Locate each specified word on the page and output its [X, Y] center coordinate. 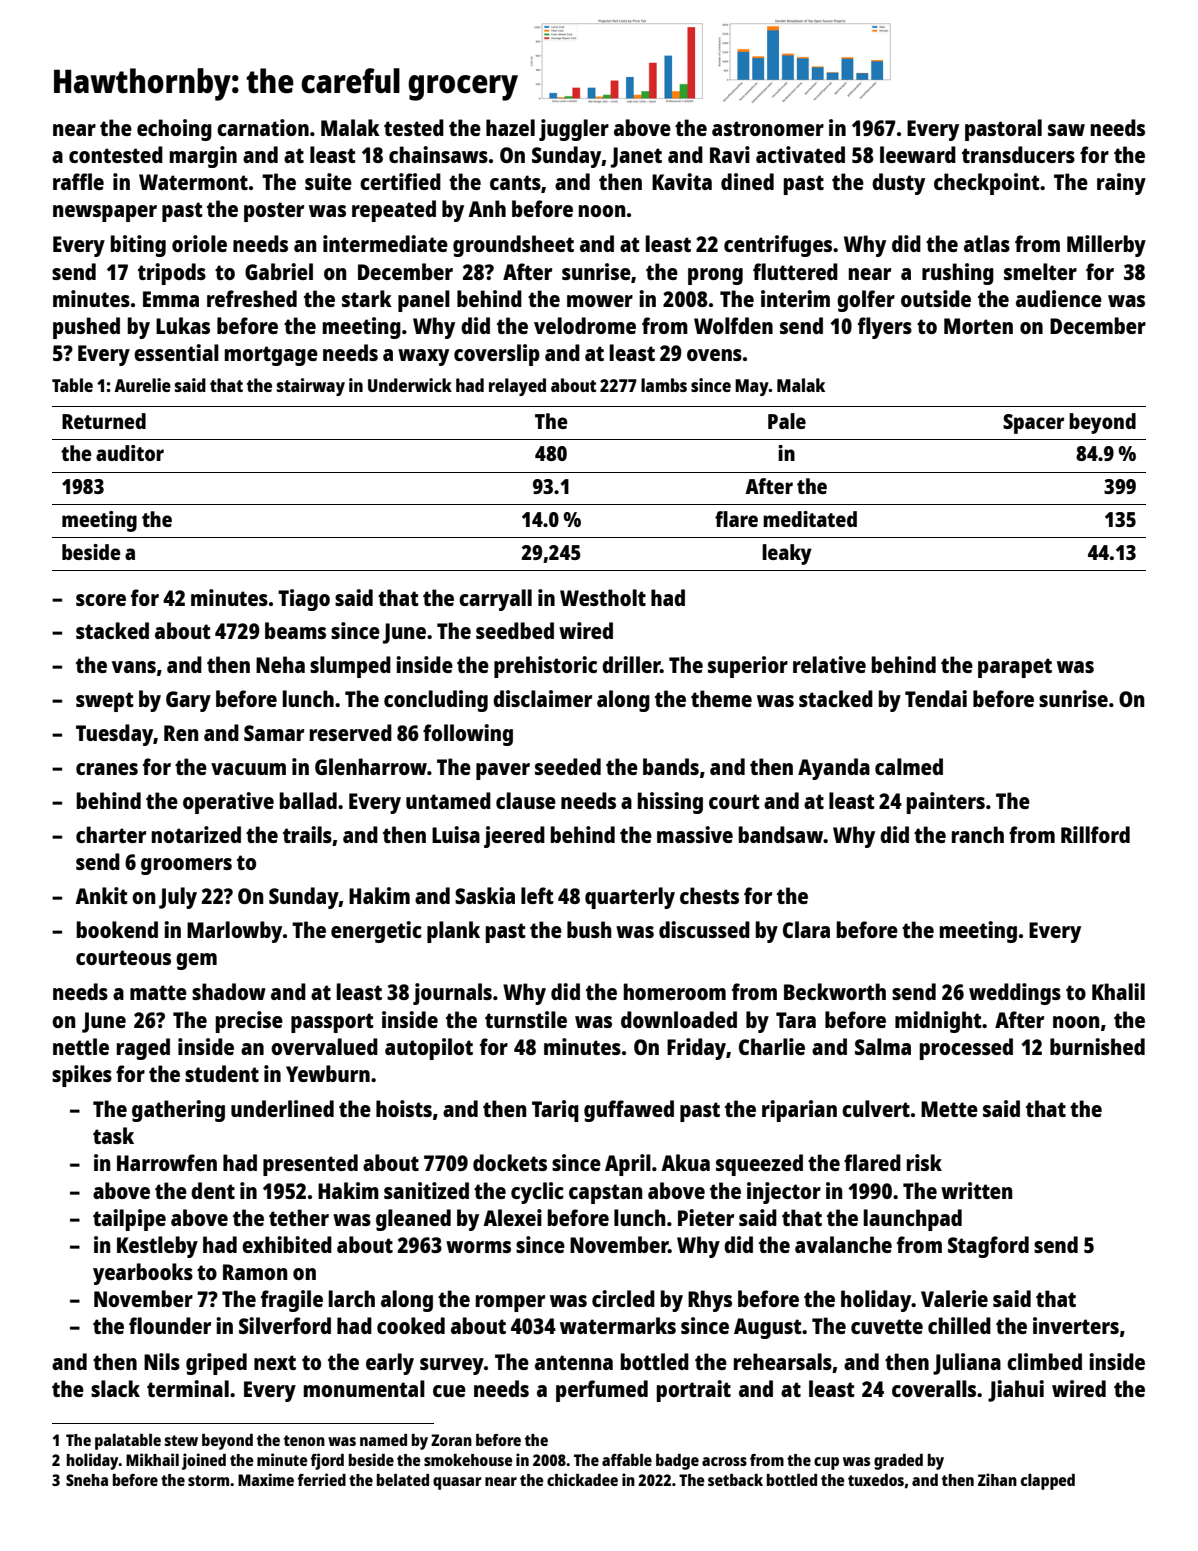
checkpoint [987, 184]
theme [721, 698]
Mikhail [152, 1459]
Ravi [730, 154]
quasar [457, 1483]
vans [134, 667]
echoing [174, 130]
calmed [909, 766]
